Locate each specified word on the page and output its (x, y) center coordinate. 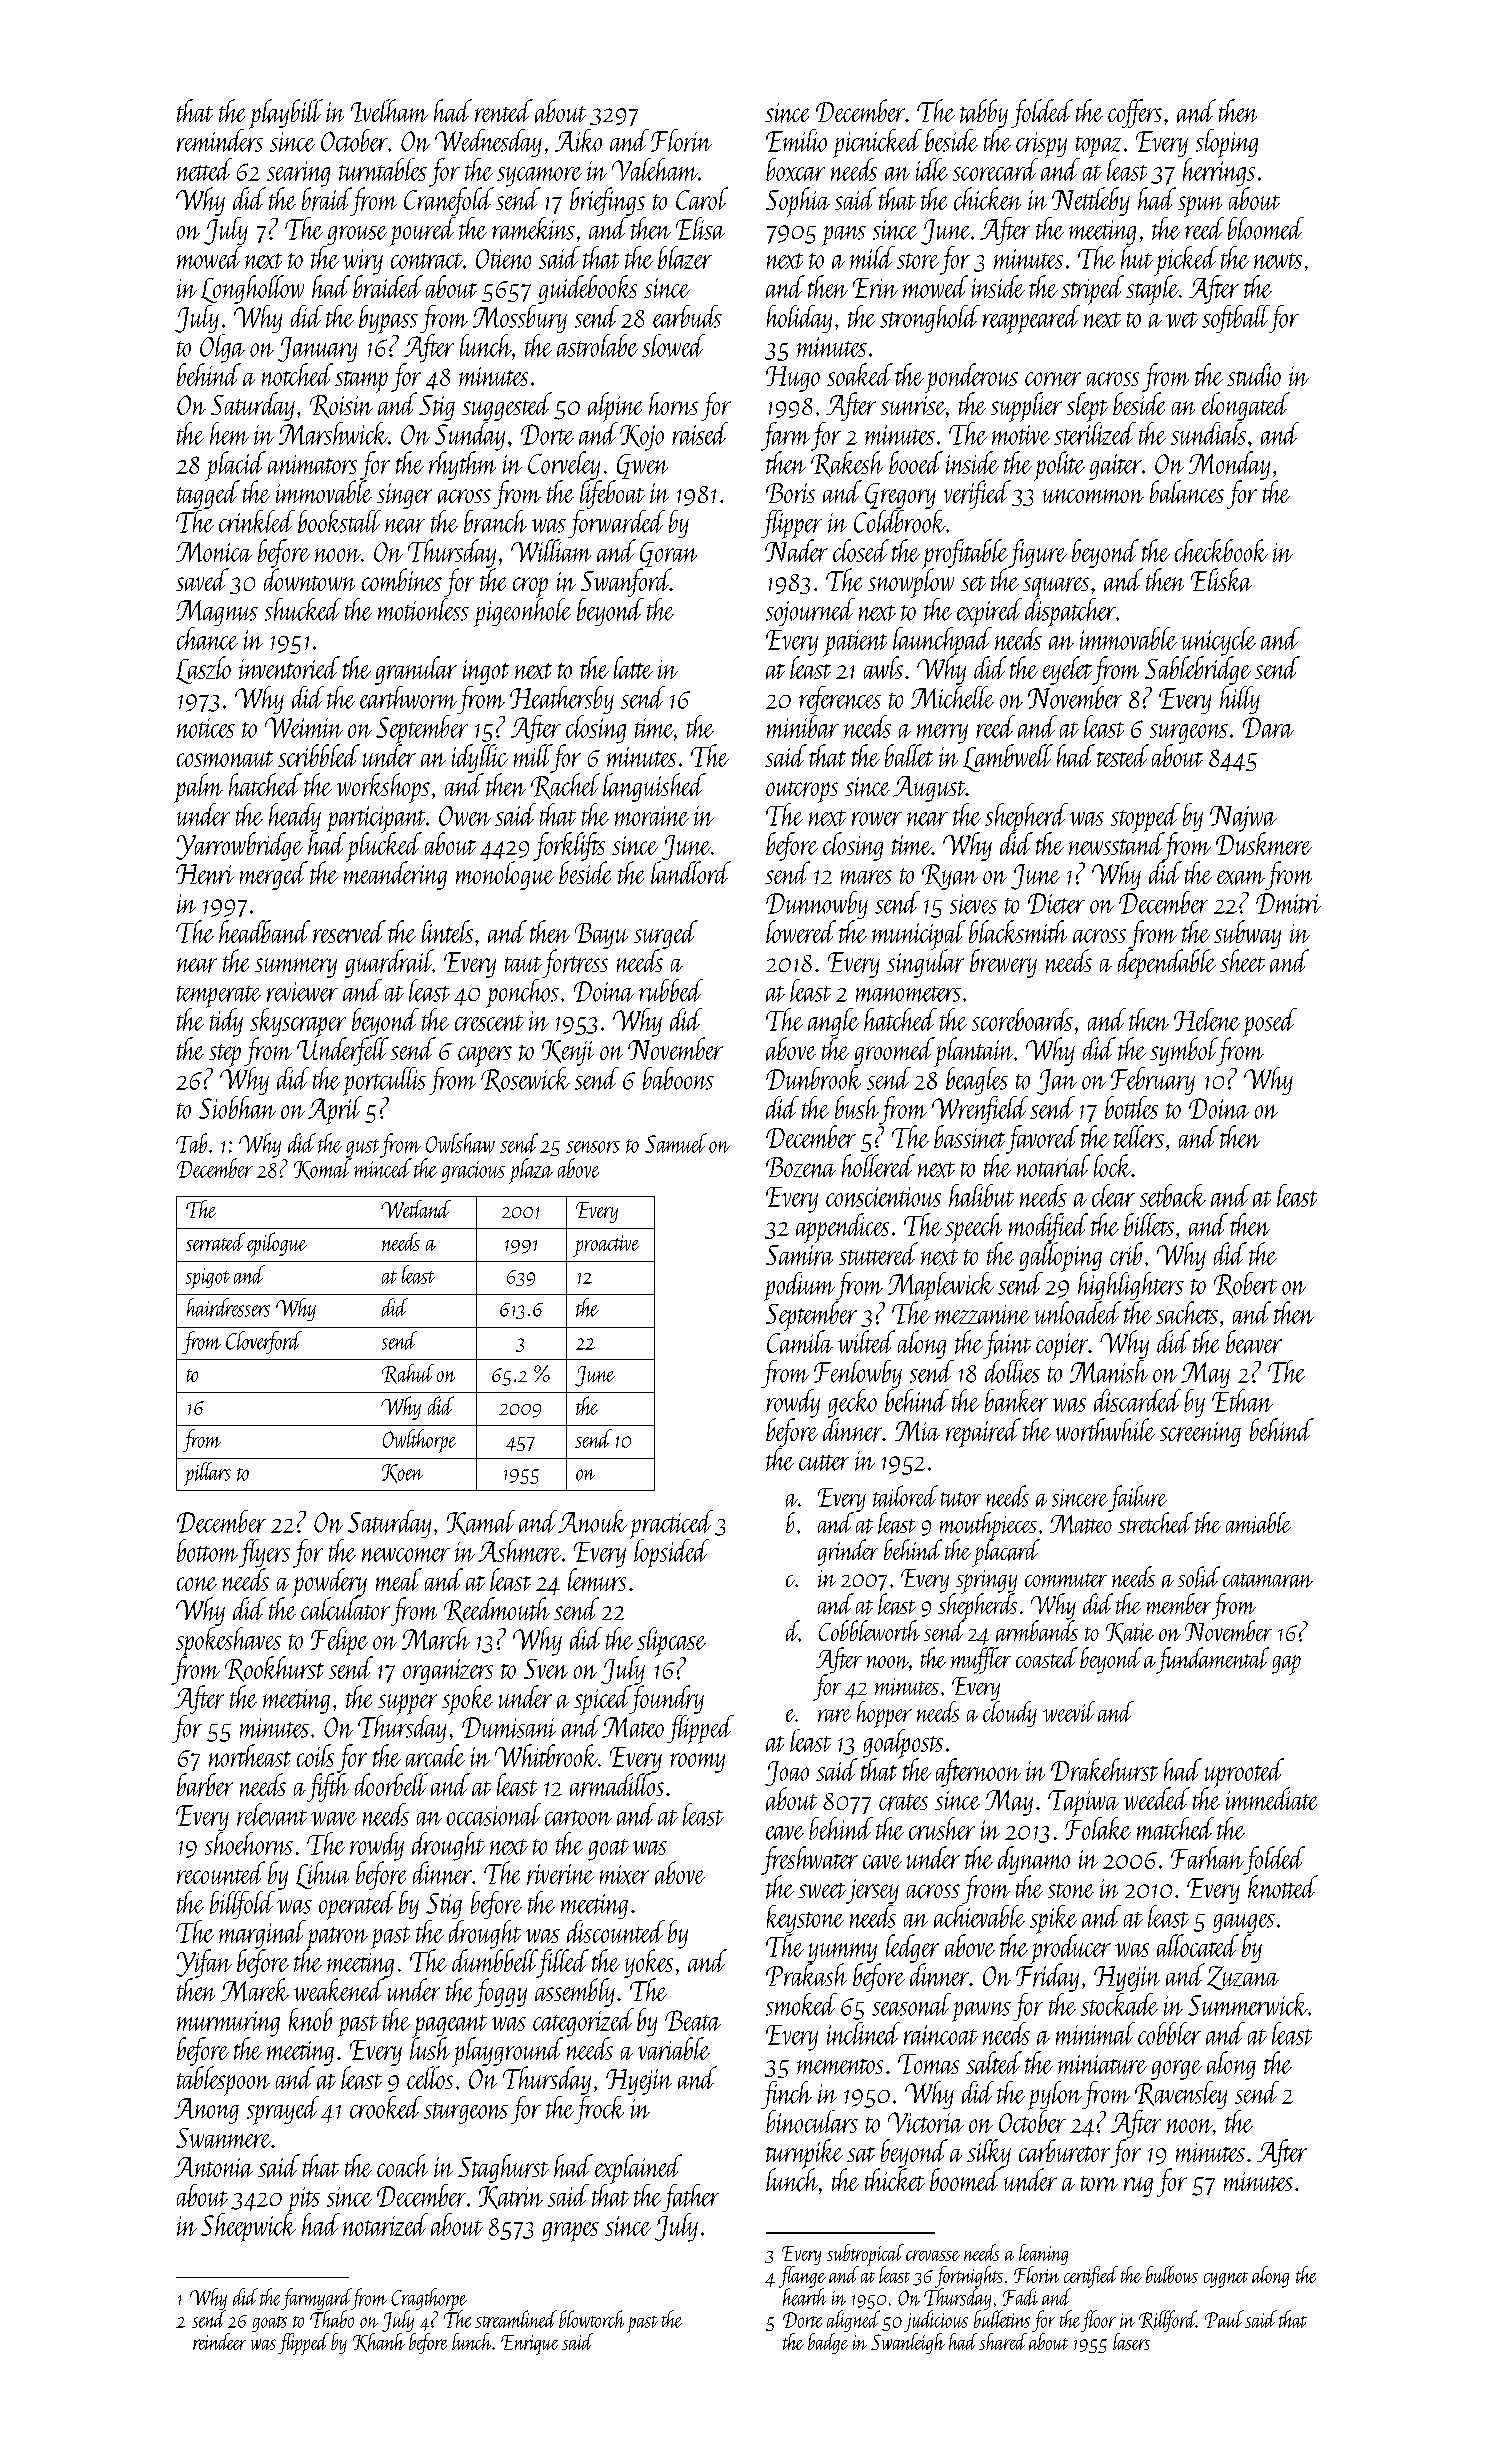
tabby (984, 113)
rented (504, 110)
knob (310, 2019)
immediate (1271, 1799)
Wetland (416, 1209)
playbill (286, 114)
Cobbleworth (869, 1630)
